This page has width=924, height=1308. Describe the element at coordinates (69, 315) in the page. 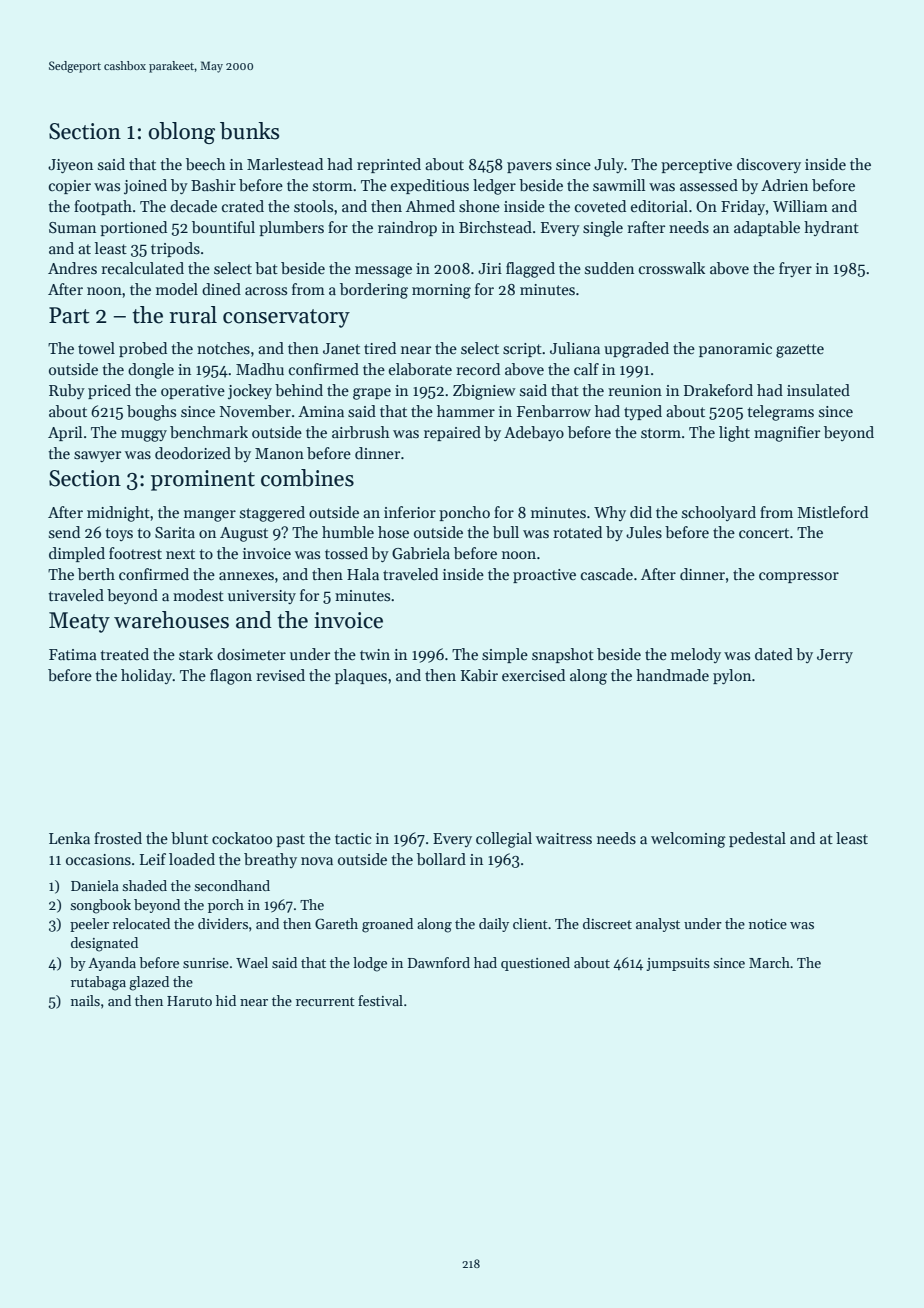

I see `Part` at that location.
